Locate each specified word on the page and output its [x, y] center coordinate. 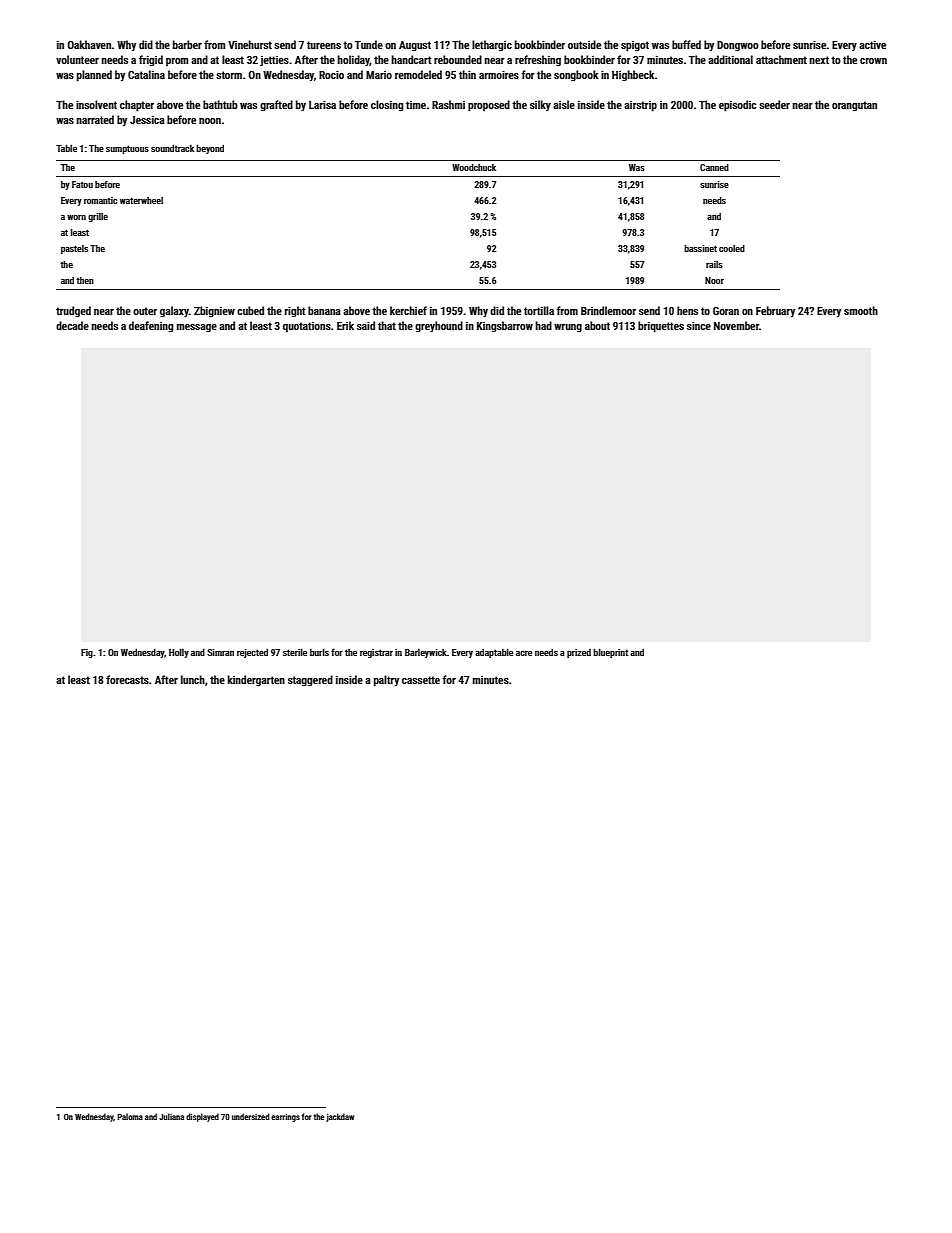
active [872, 45]
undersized [250, 1116]
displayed [202, 1117]
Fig [87, 653]
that [387, 325]
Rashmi [448, 104]
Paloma [130, 1116]
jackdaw [340, 1117]
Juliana [171, 1116]
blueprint [610, 653]
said [366, 325]
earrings [285, 1118]
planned [94, 76]
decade [72, 325]
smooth [861, 310]
